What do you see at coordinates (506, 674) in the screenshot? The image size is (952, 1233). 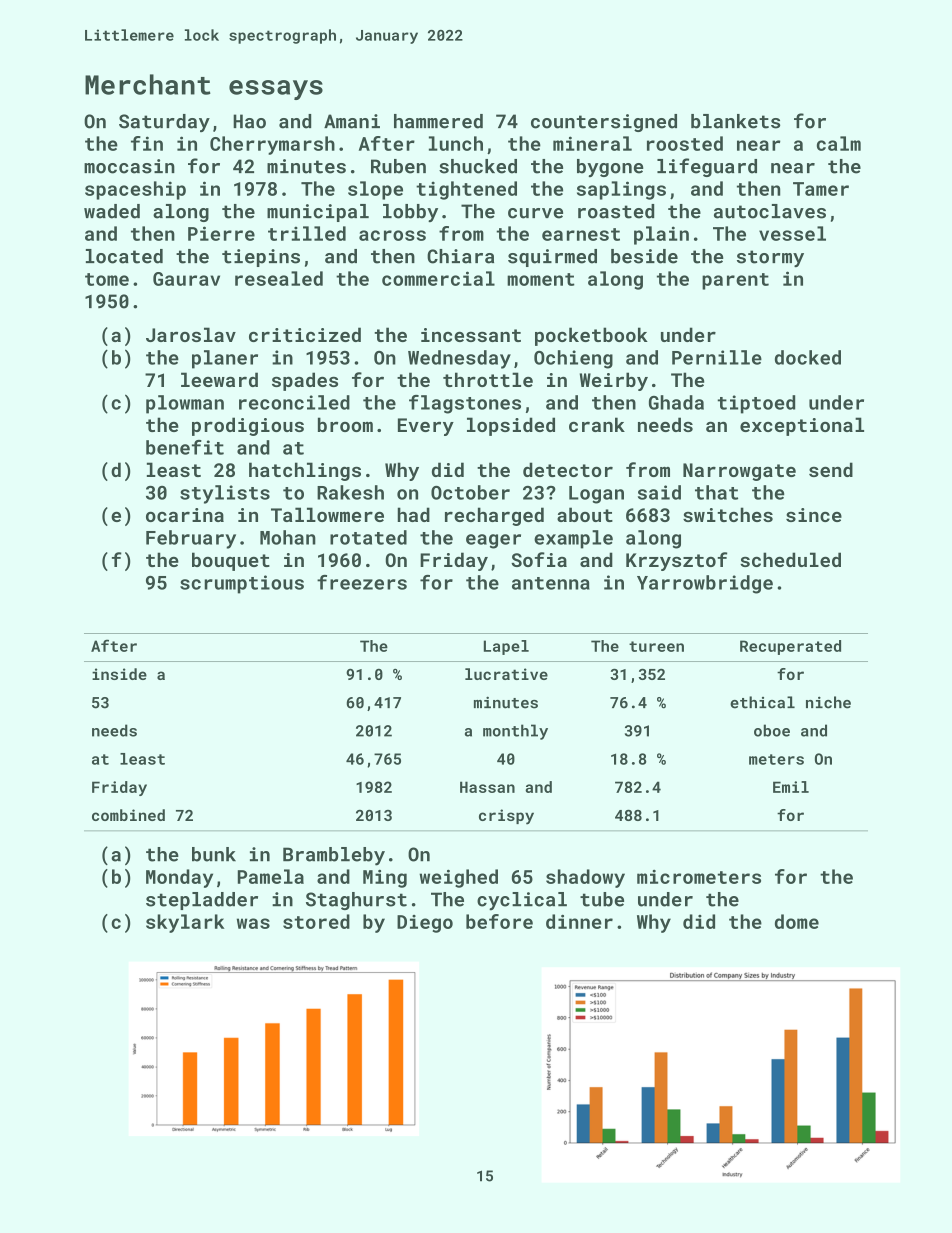 I see `lucrative` at bounding box center [506, 674].
